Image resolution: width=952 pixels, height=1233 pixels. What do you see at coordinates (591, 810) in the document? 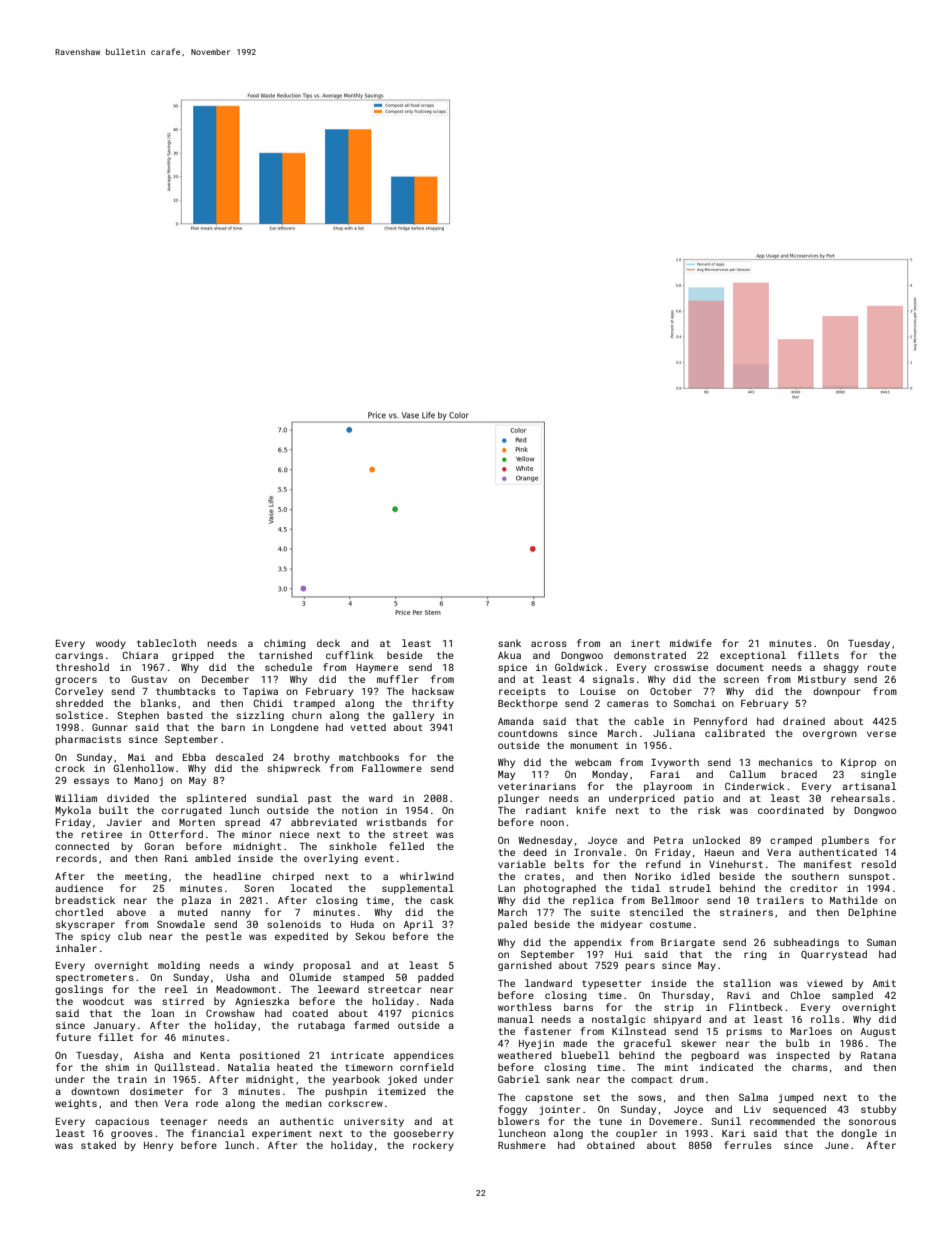
I see `knife` at bounding box center [591, 810].
